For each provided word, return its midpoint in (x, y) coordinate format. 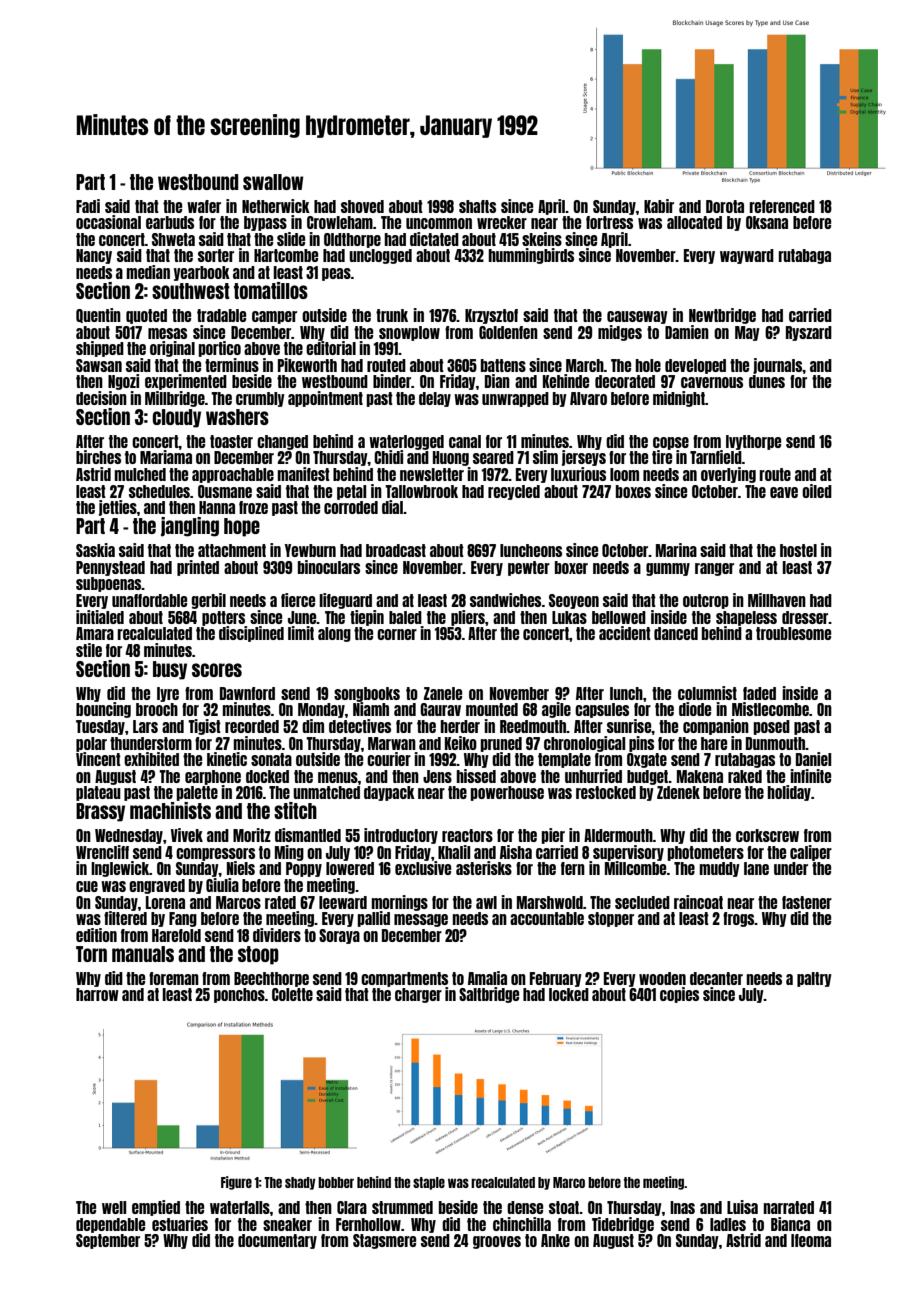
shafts (477, 206)
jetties (118, 508)
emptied (156, 1208)
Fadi (88, 206)
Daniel (813, 759)
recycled (514, 492)
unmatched (326, 792)
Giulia (222, 885)
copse (671, 443)
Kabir (659, 206)
